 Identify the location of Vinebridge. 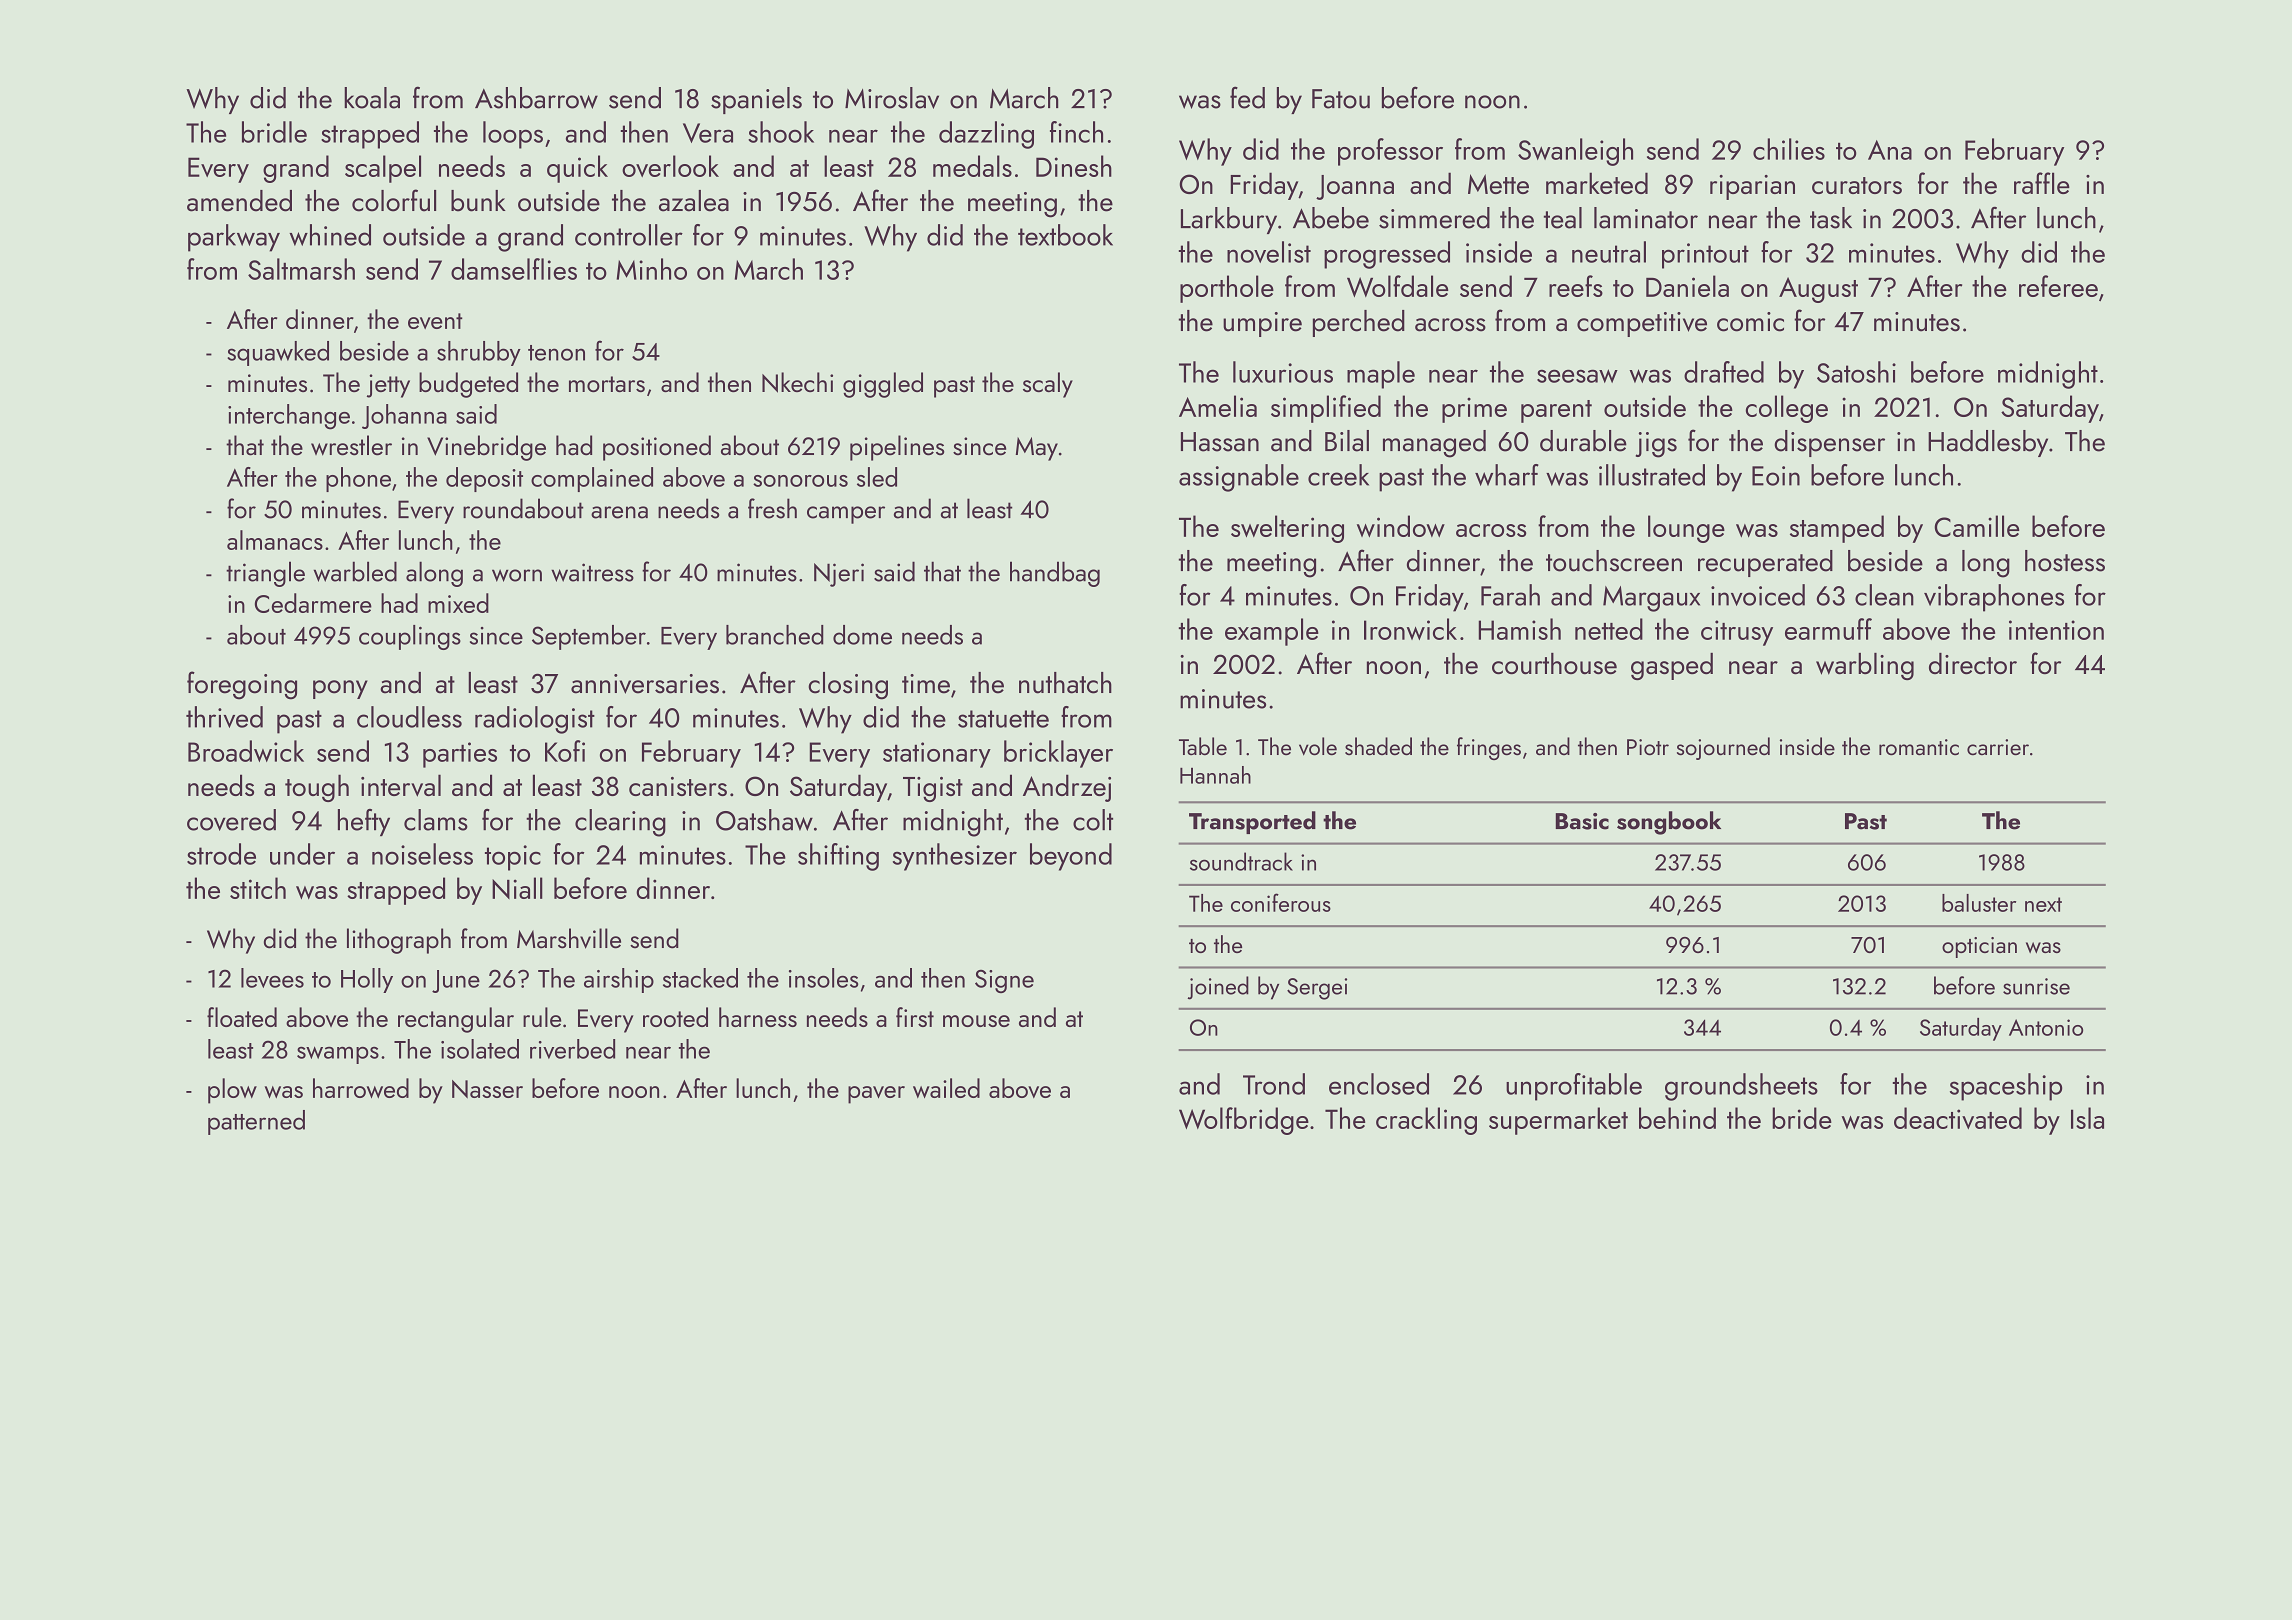
(486, 448).
